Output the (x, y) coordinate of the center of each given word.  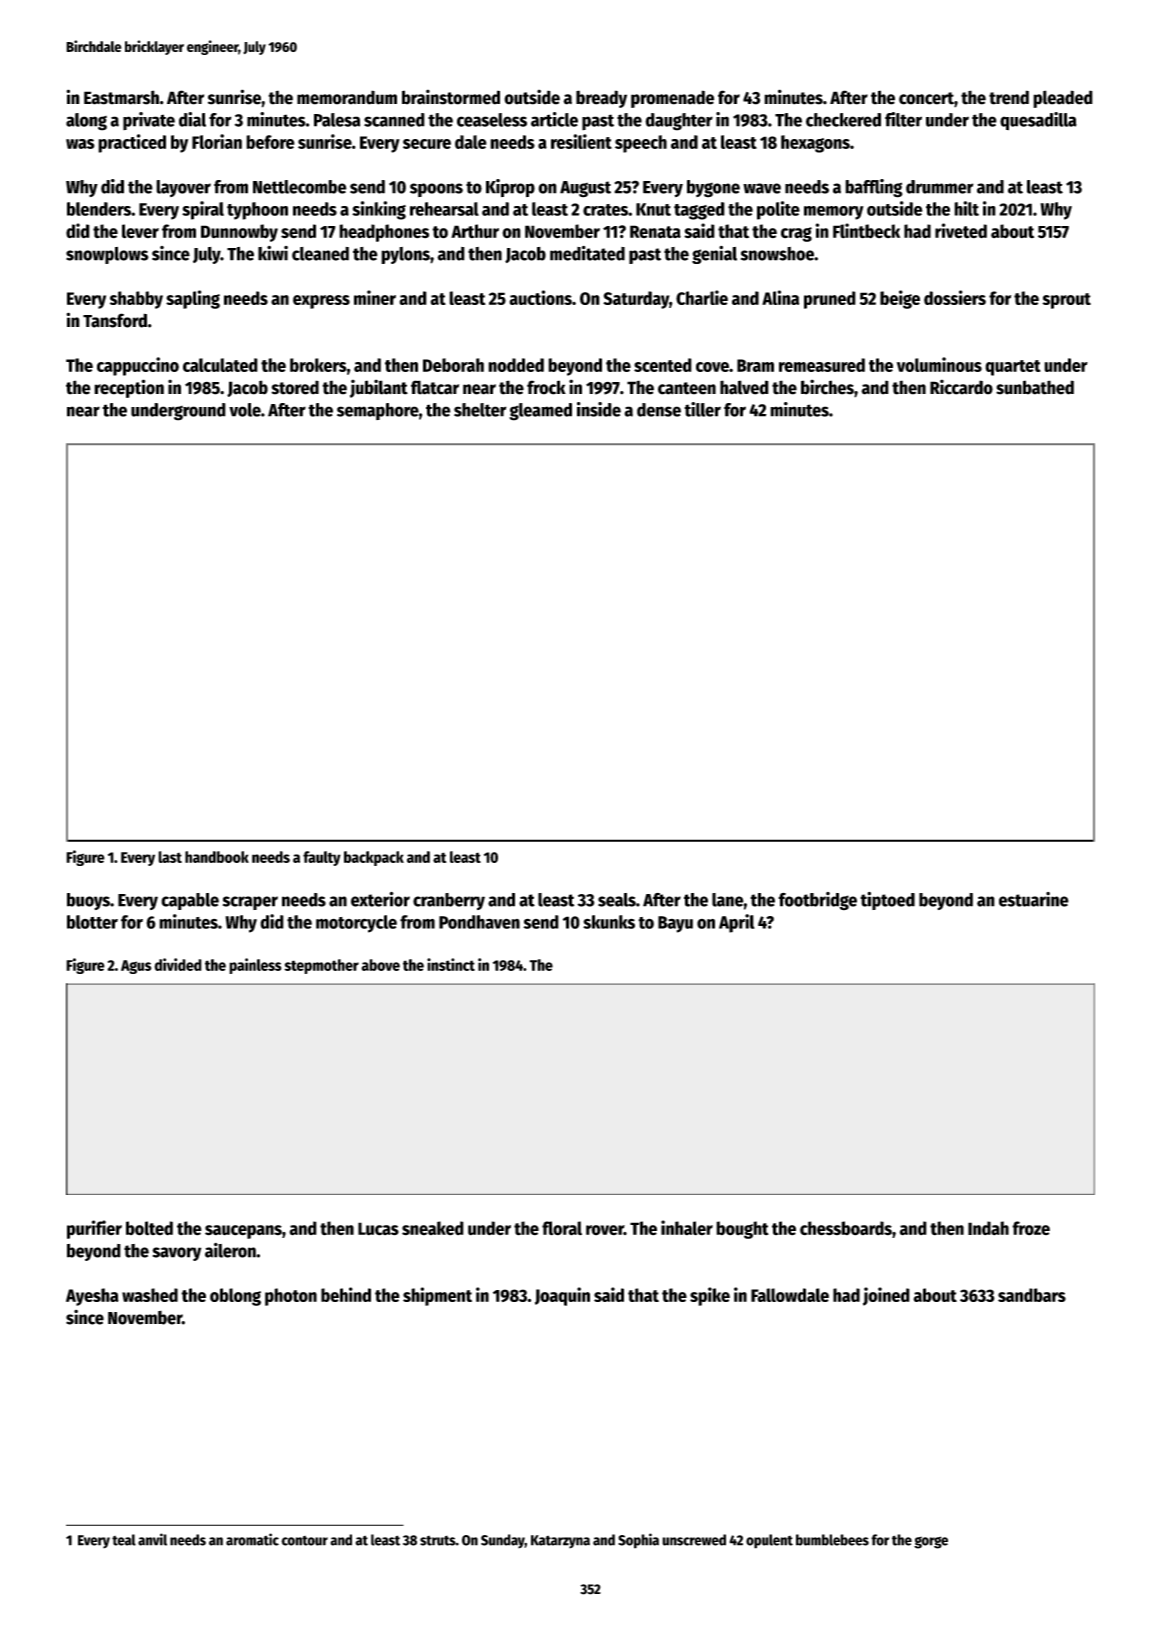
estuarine (1034, 899)
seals (617, 900)
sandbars (1032, 1295)
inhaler (687, 1228)
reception (129, 388)
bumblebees (832, 1540)
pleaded (1063, 99)
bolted (149, 1228)
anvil (152, 1539)
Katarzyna (560, 1542)
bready (601, 99)
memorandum (347, 97)
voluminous (939, 364)
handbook (217, 857)
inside (599, 409)
